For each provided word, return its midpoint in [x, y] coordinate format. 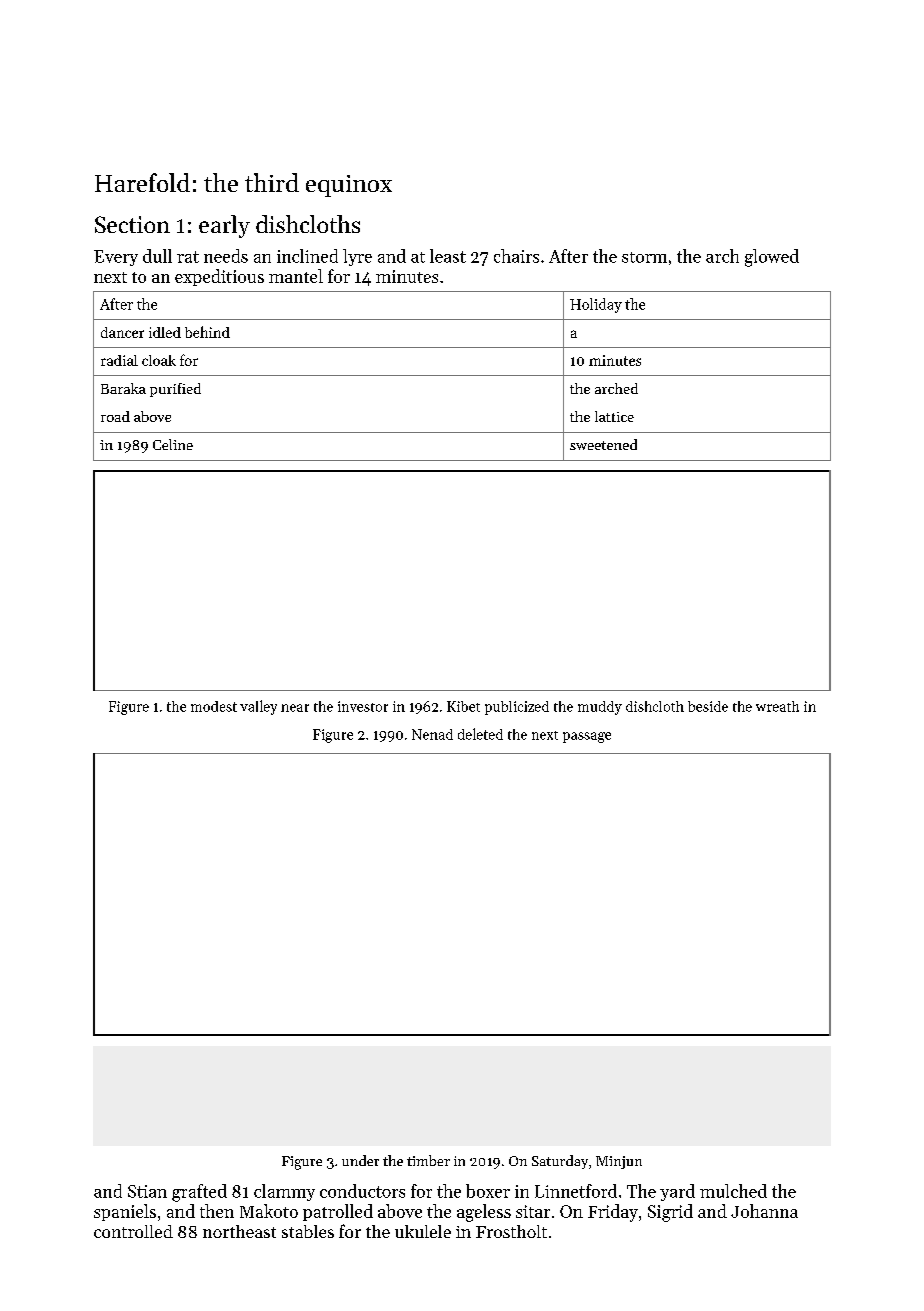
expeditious [219, 277]
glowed [772, 258]
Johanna [764, 1211]
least [448, 256]
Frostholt [511, 1231]
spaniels [125, 1212]
